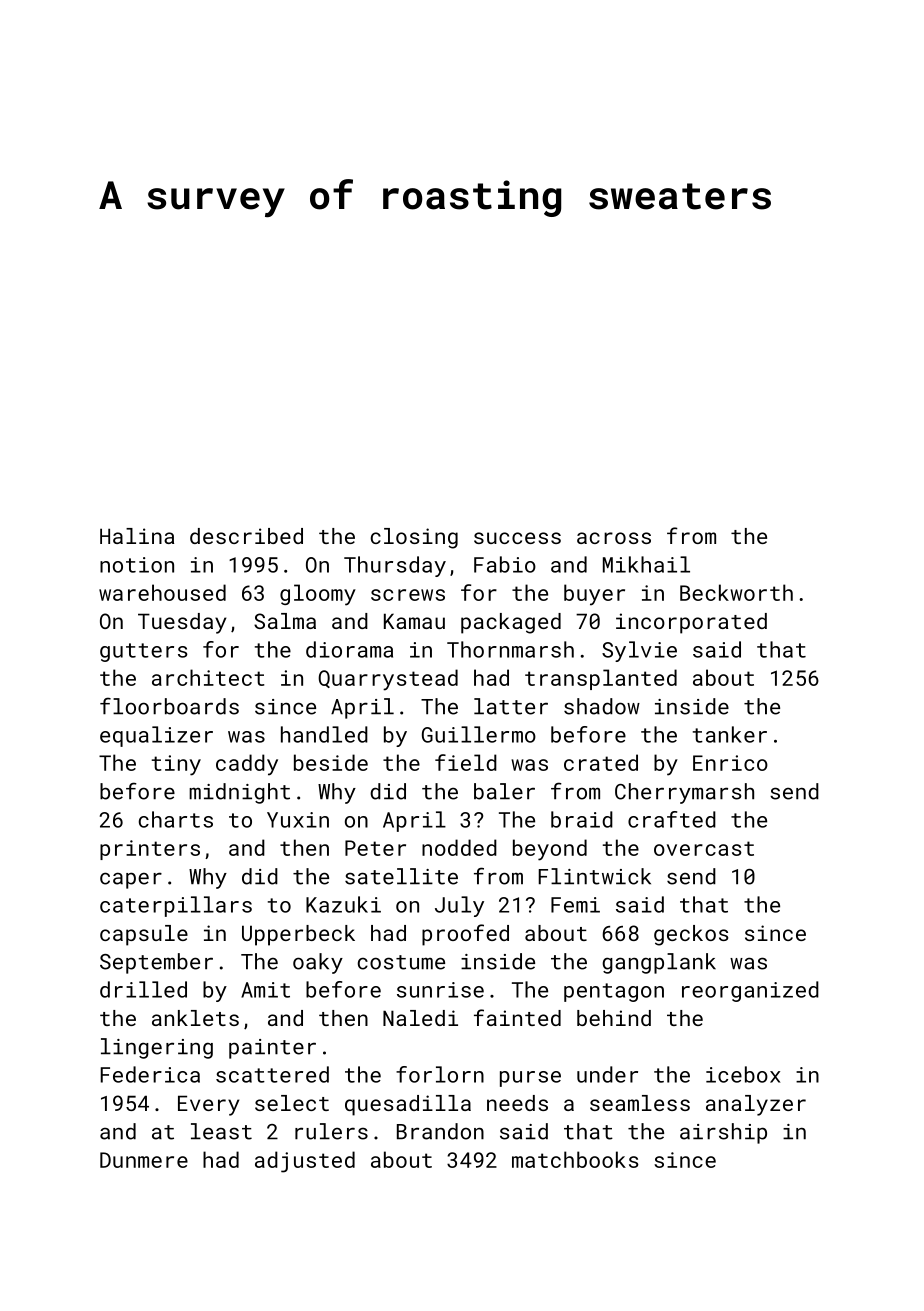  Describe the element at coordinates (756, 1105) in the image. I see `analyzer` at that location.
